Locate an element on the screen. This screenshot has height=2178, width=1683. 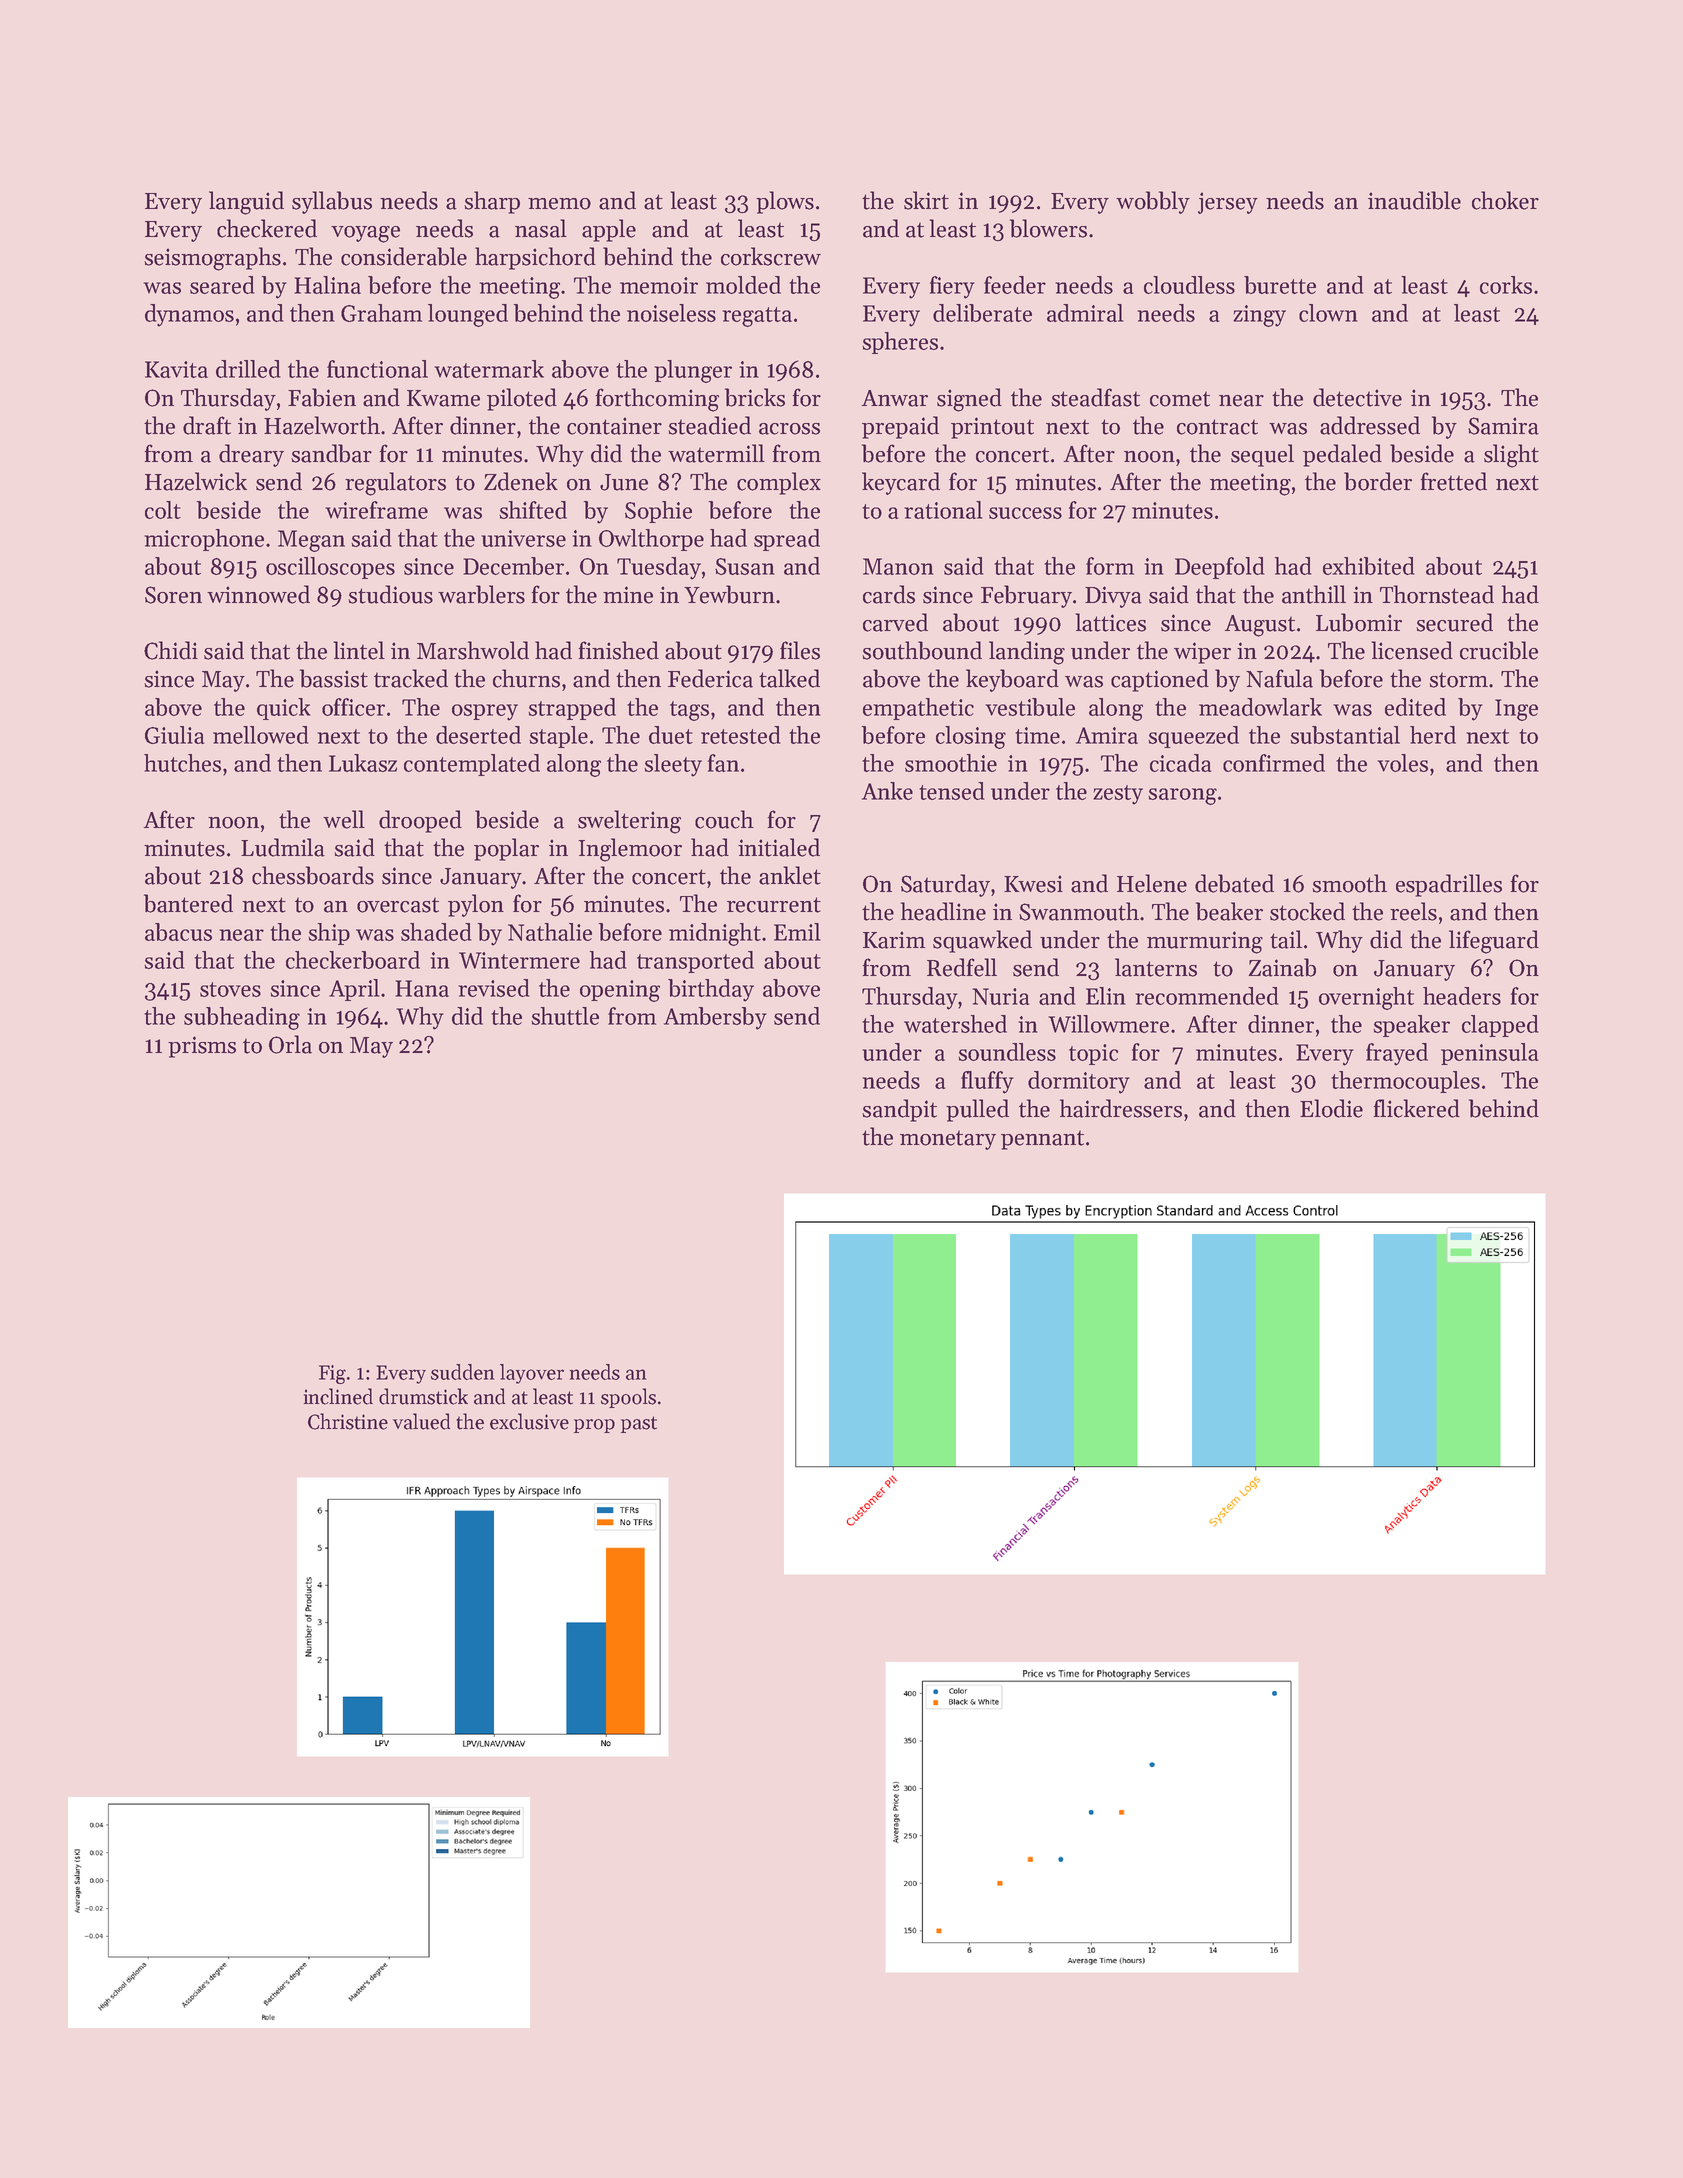
Orla is located at coordinates (290, 1044).
